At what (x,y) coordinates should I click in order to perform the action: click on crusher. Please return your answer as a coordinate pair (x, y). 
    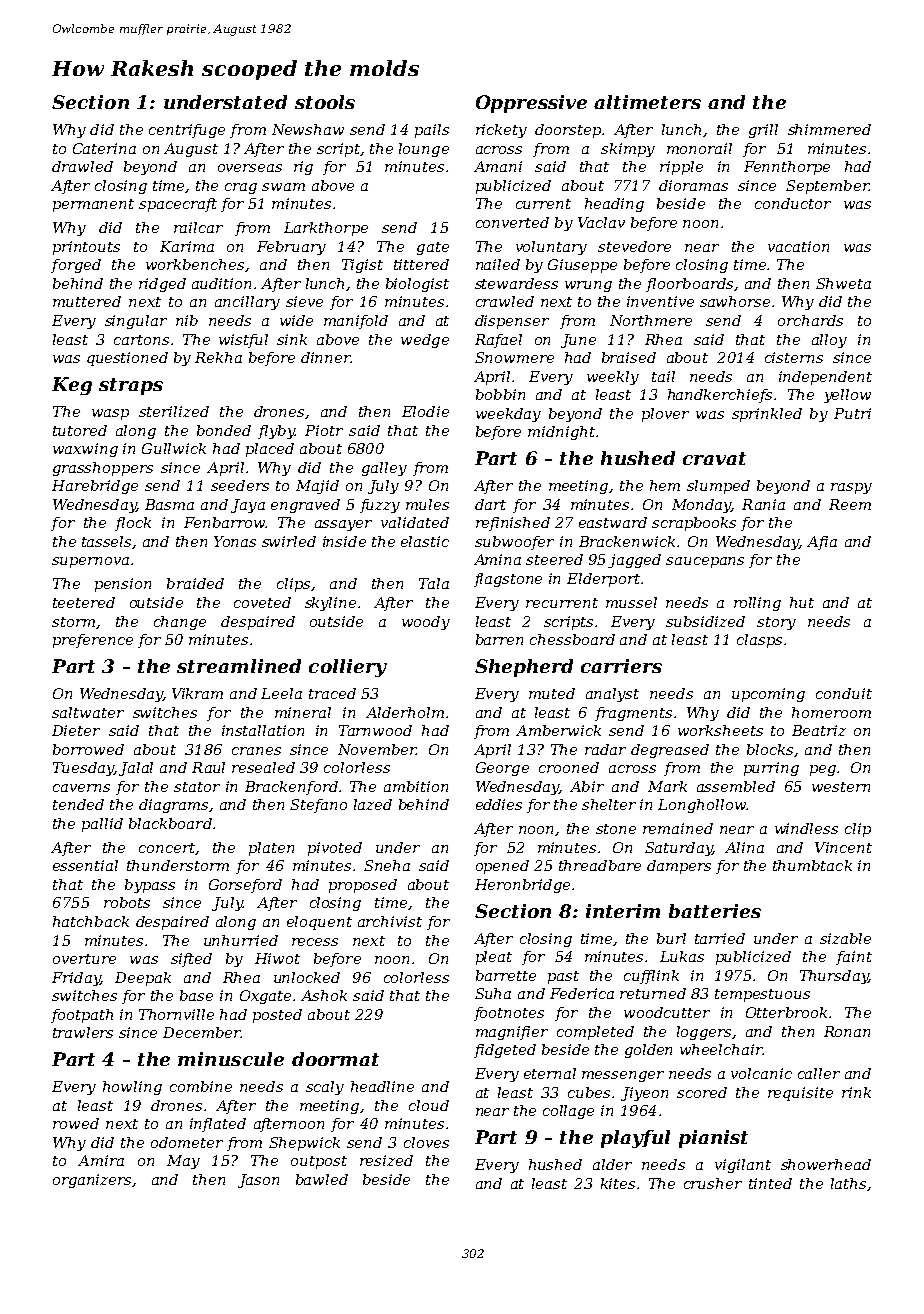
    Looking at the image, I should click on (713, 1183).
